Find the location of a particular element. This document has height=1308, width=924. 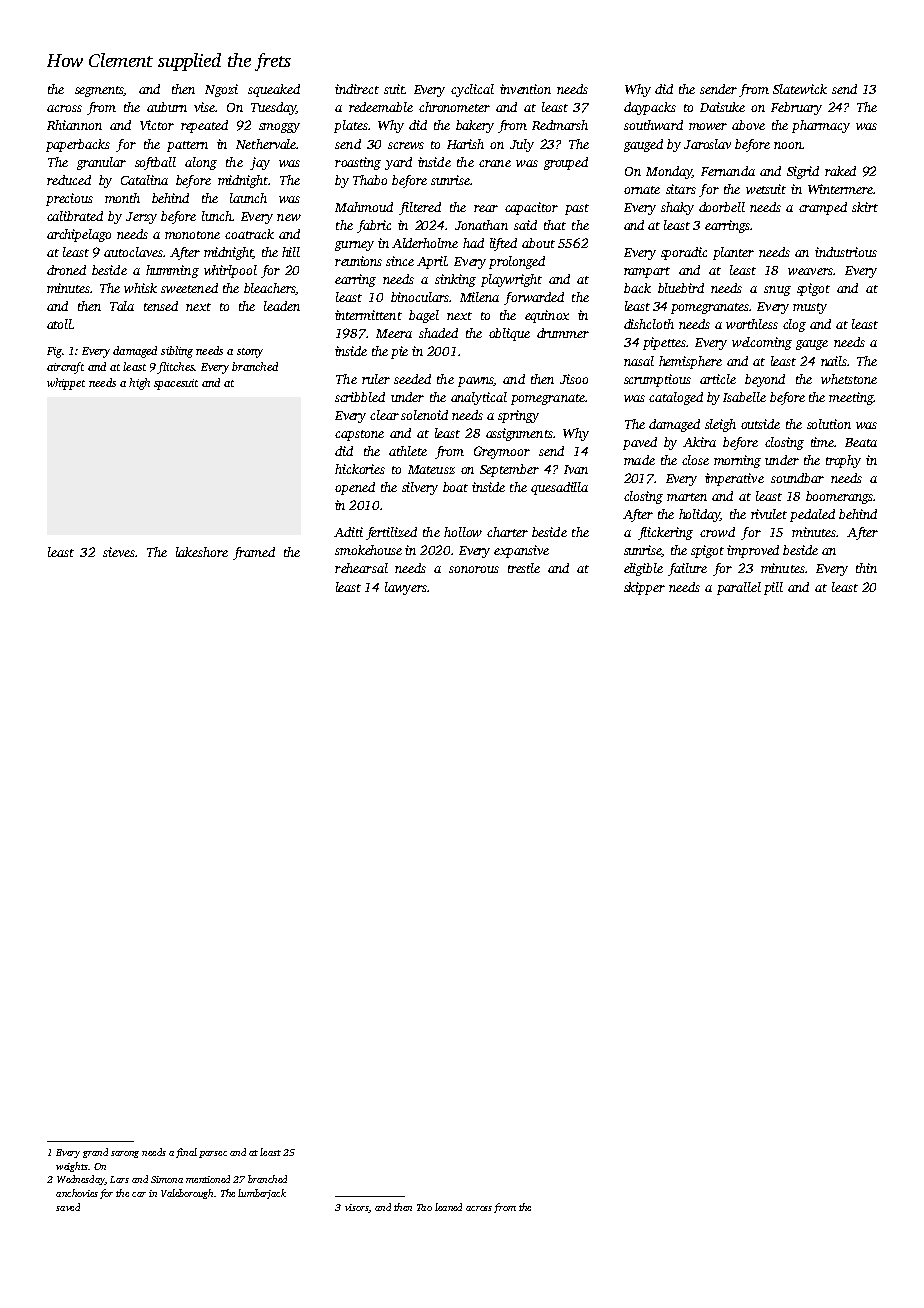

jay is located at coordinates (260, 163).
